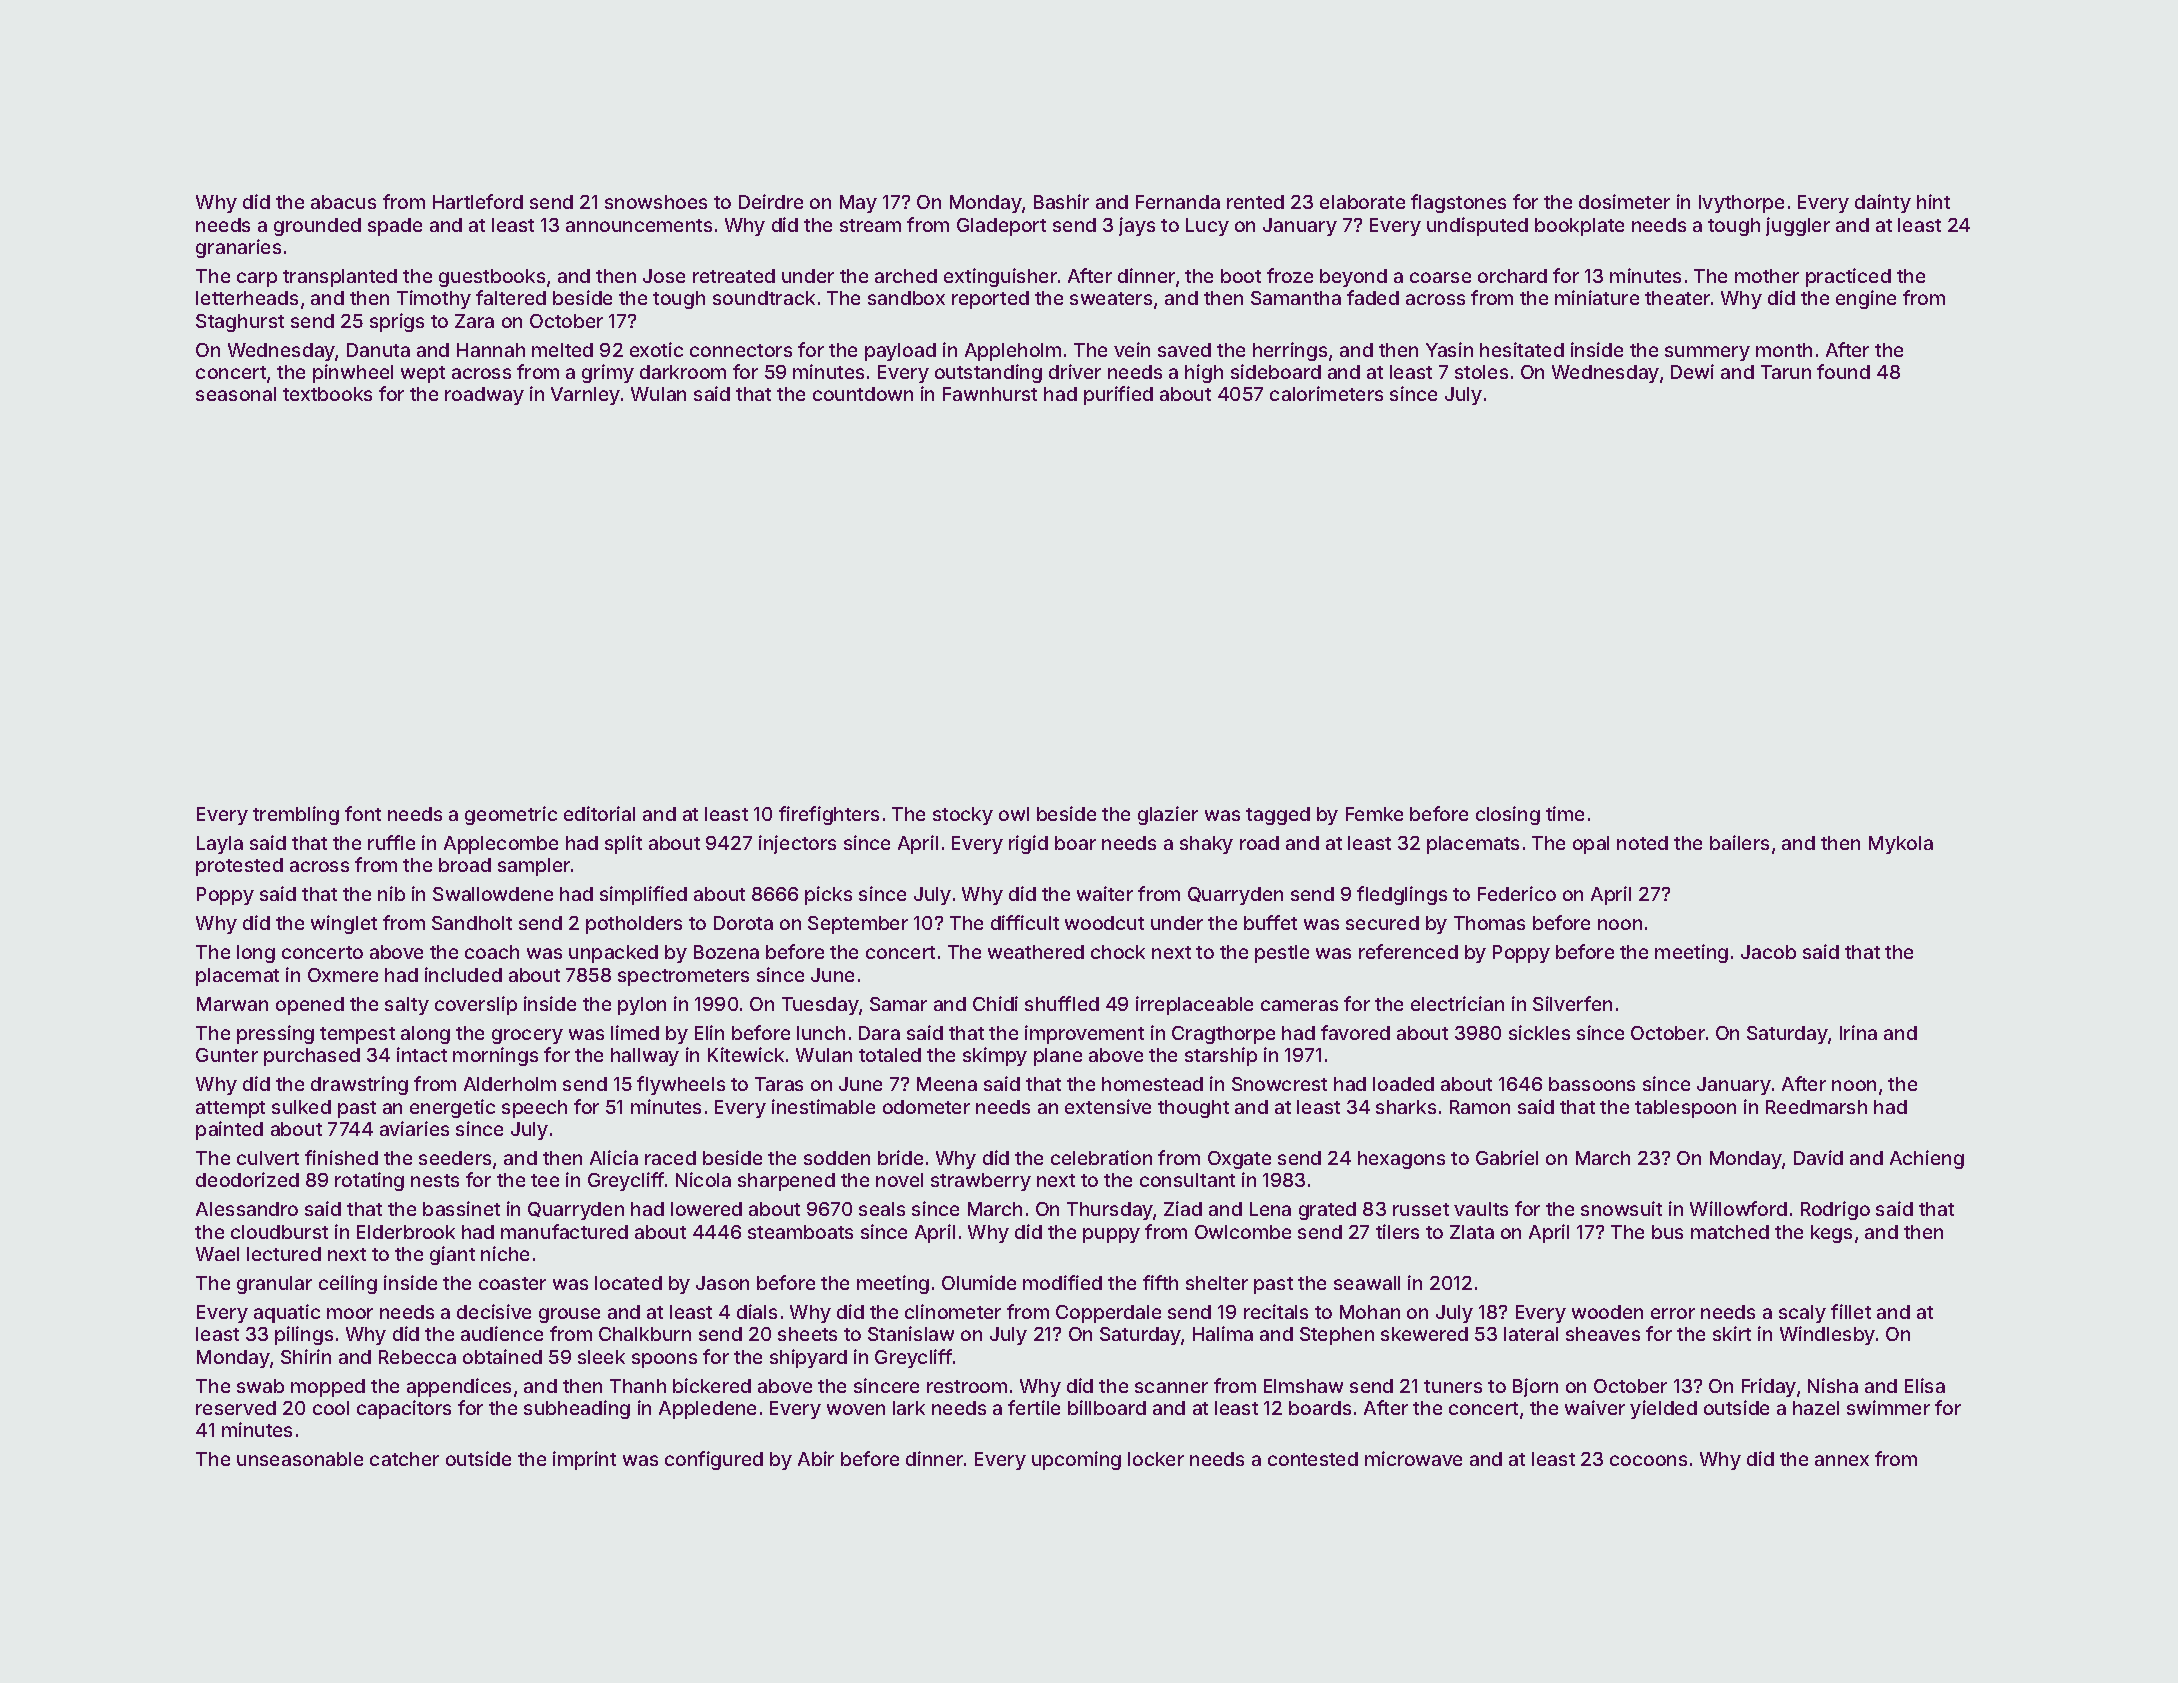  Describe the element at coordinates (236, 394) in the image. I see `seasonal` at that location.
